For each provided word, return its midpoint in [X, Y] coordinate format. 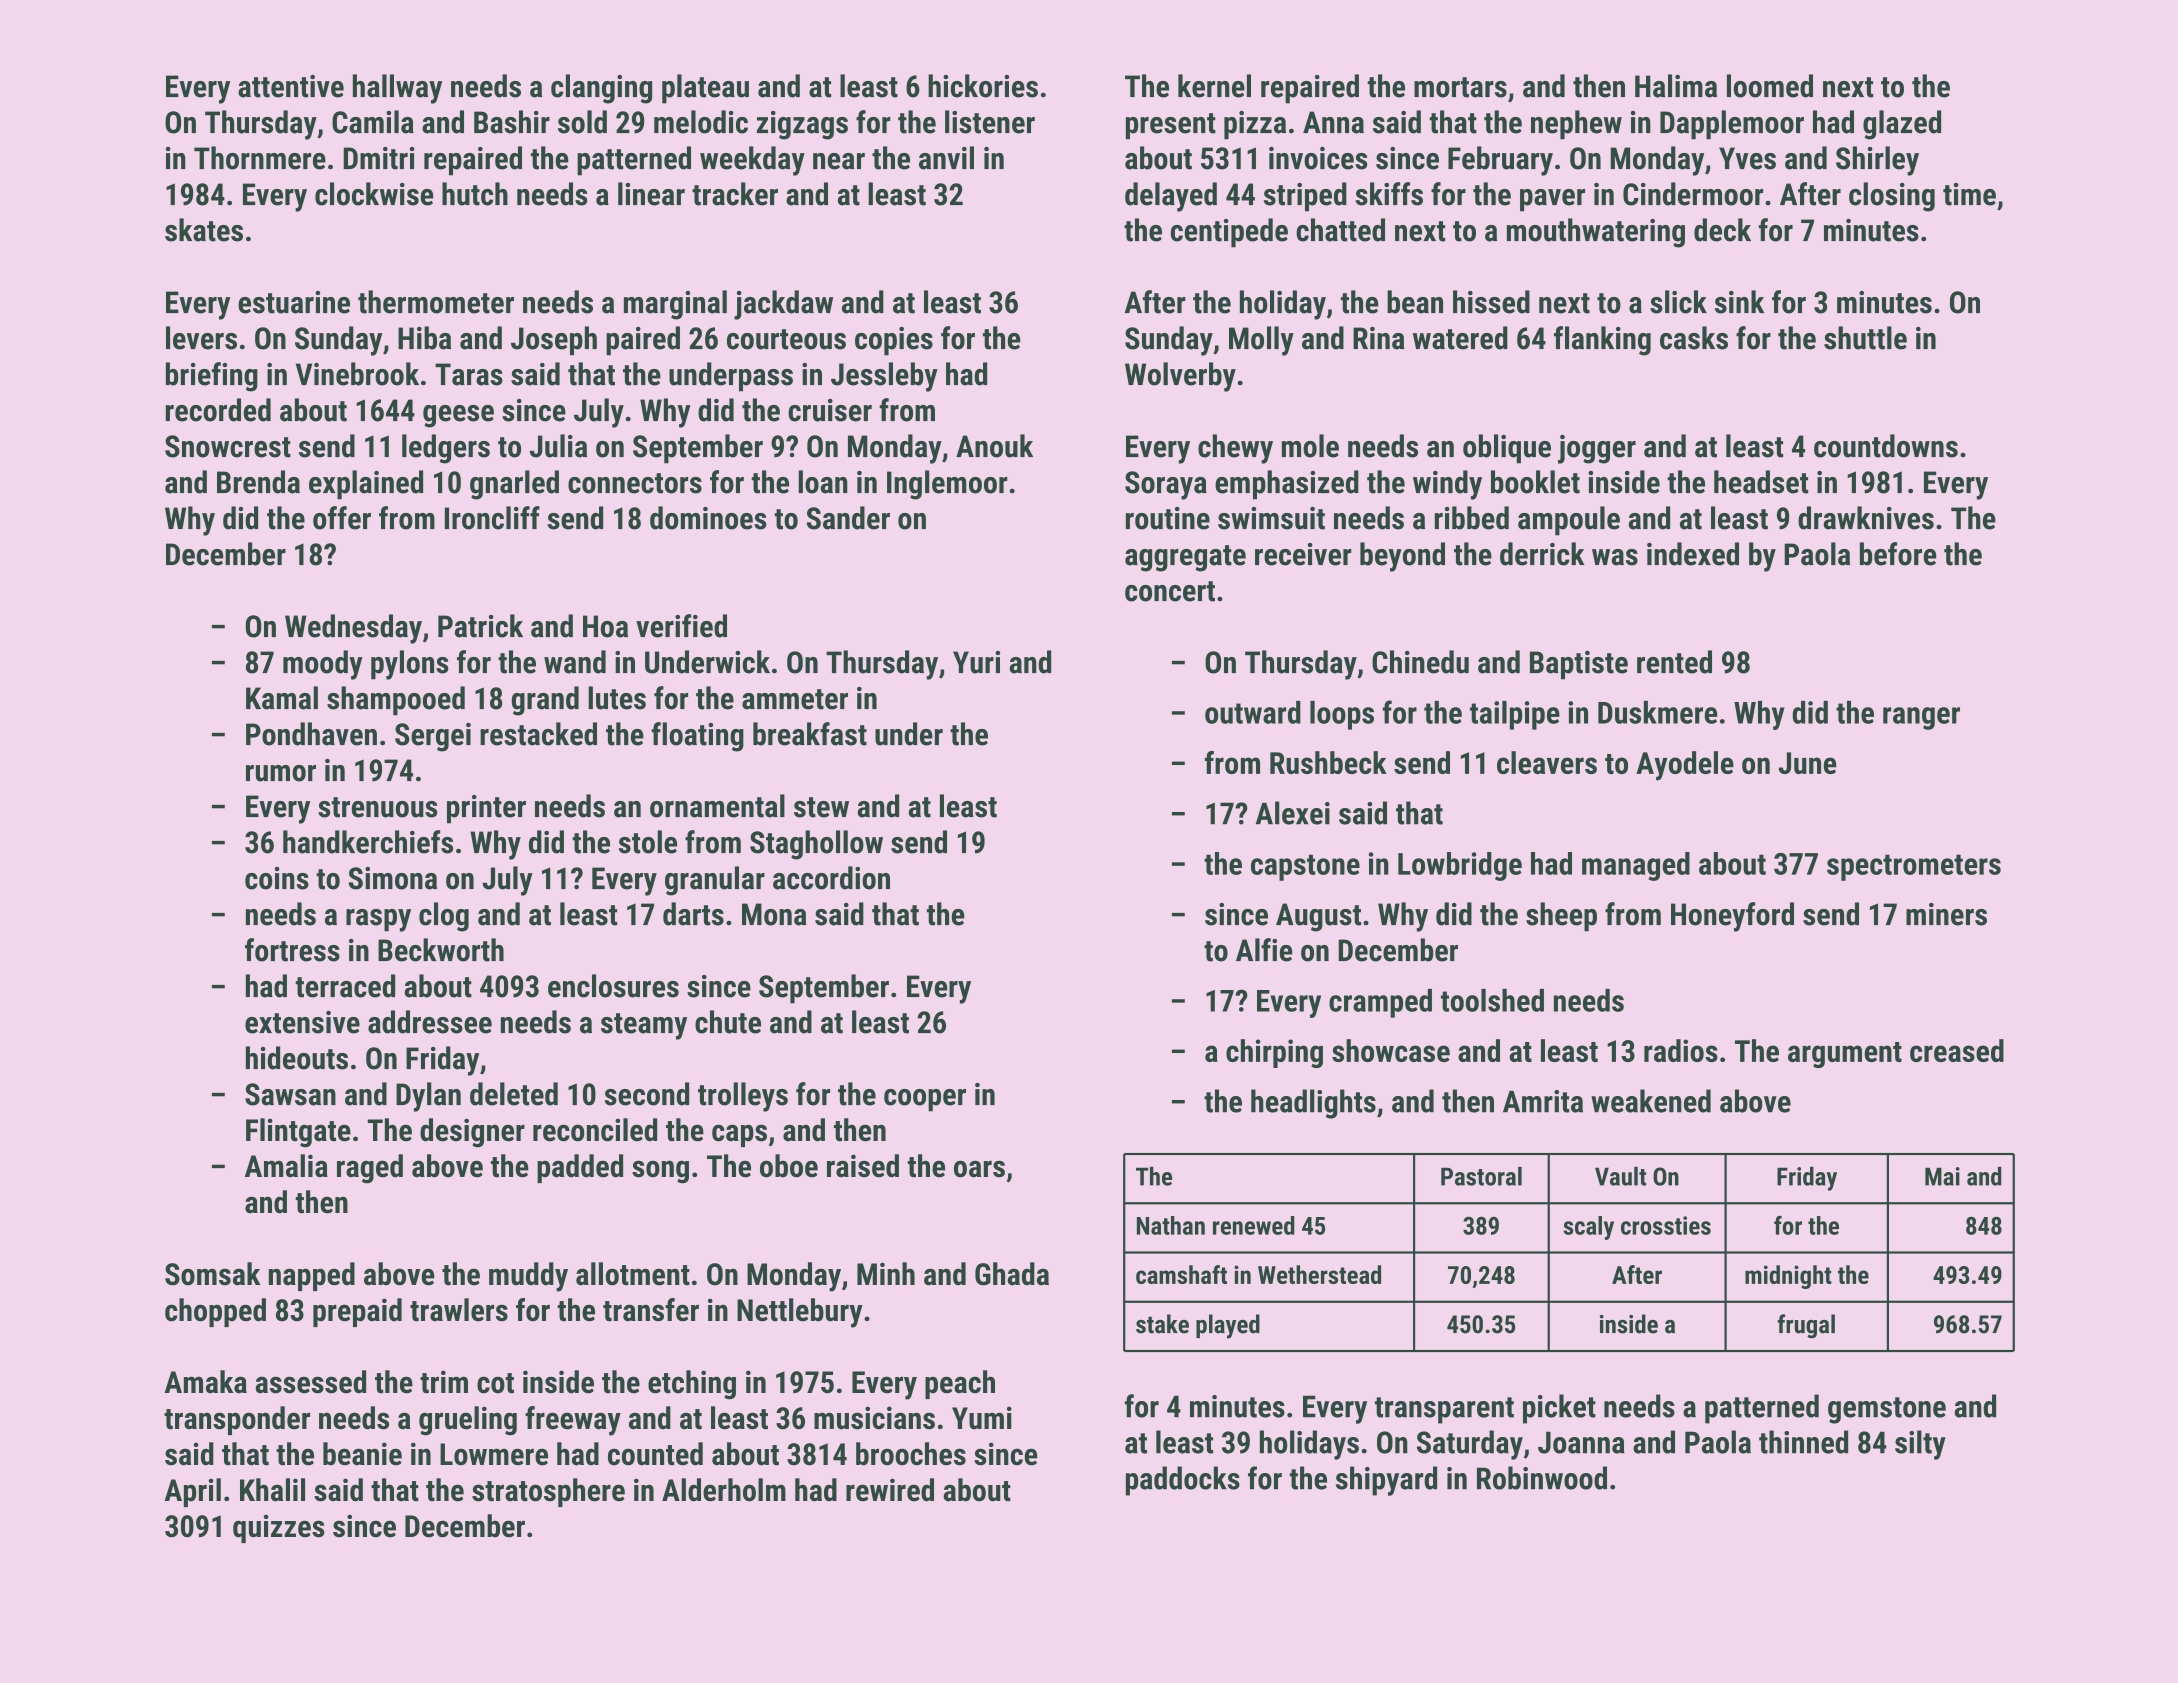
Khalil [272, 1490]
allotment [633, 1274]
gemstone [1887, 1410]
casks [1694, 338]
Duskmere [1657, 712]
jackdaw [783, 305]
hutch [475, 194]
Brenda [258, 482]
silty [1920, 1445]
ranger [1921, 718]
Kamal [282, 698]
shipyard [1386, 1481]
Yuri [976, 662]
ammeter [795, 699]
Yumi [982, 1418]
